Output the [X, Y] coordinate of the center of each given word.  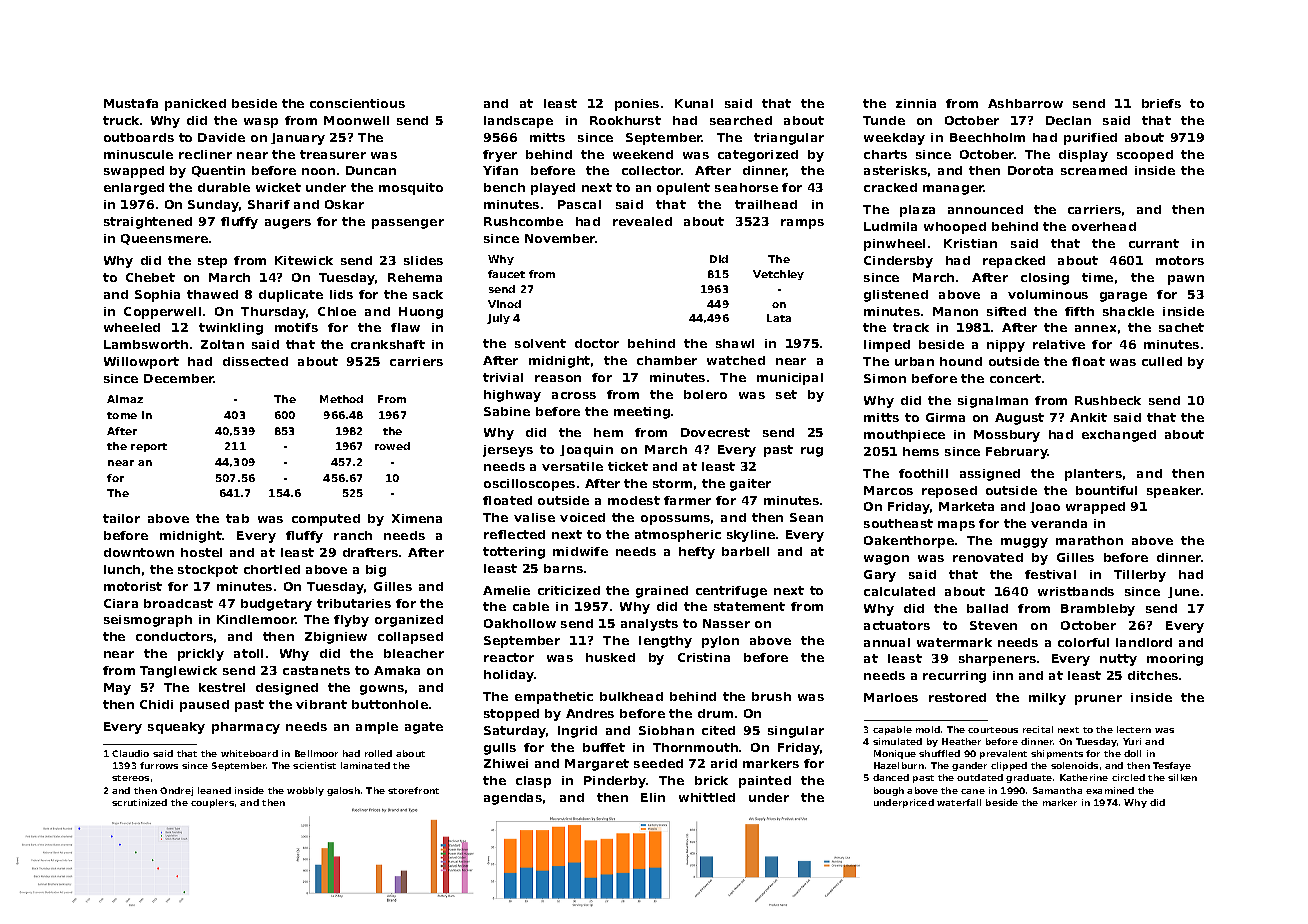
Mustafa [131, 103]
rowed [392, 446]
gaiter [750, 485]
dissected [255, 361]
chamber [667, 360]
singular [796, 732]
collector [652, 170]
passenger [408, 224]
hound [961, 361]
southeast [898, 523]
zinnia [916, 103]
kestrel [222, 687]
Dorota [1030, 170]
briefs [1161, 103]
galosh [343, 791]
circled [1128, 777]
